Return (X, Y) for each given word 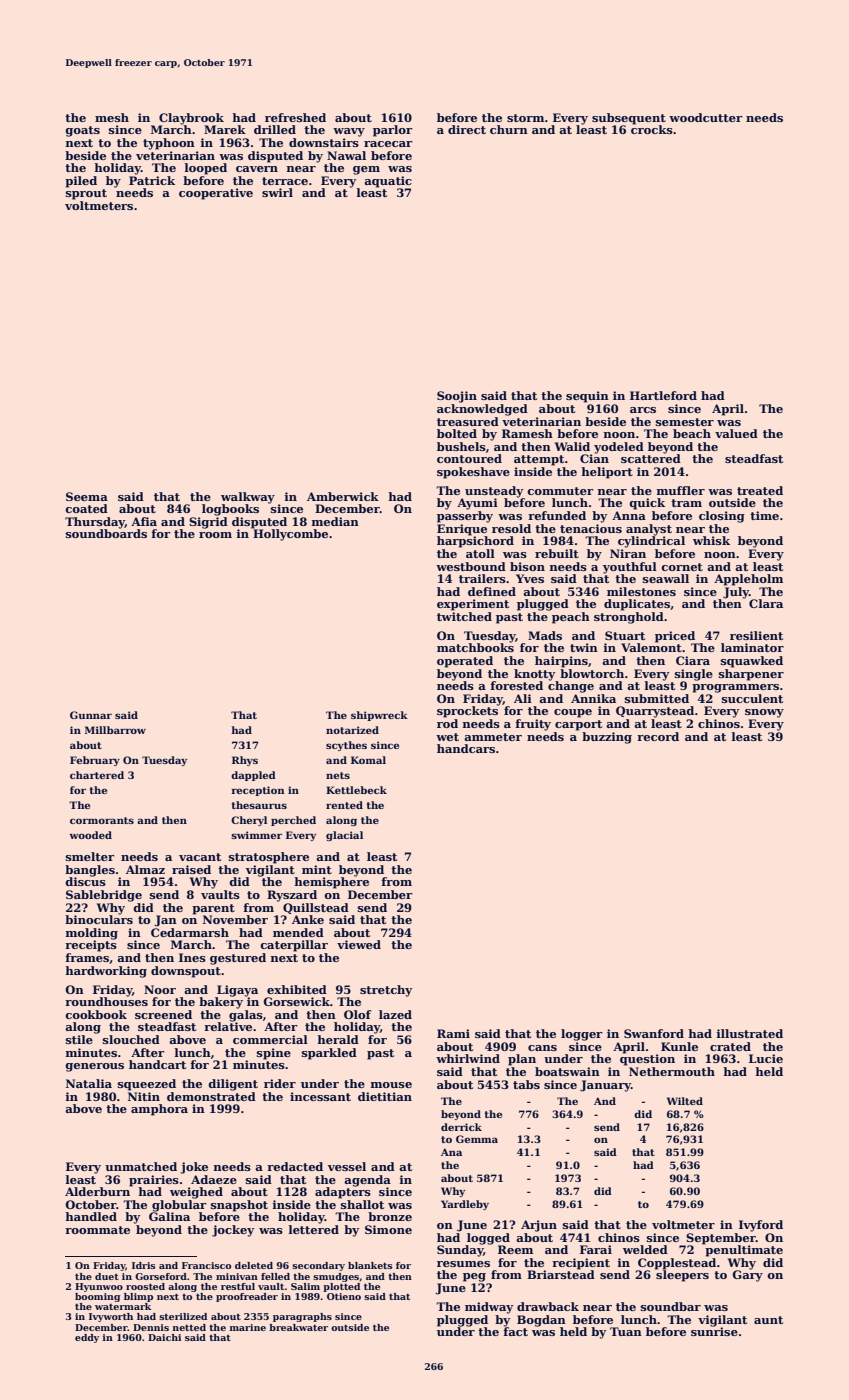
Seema (87, 496)
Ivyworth (111, 1317)
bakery (221, 1003)
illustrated (749, 1033)
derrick (461, 1127)
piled (81, 182)
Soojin (457, 397)
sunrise (714, 1331)
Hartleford (663, 395)
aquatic (388, 182)
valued (736, 433)
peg (474, 1277)
